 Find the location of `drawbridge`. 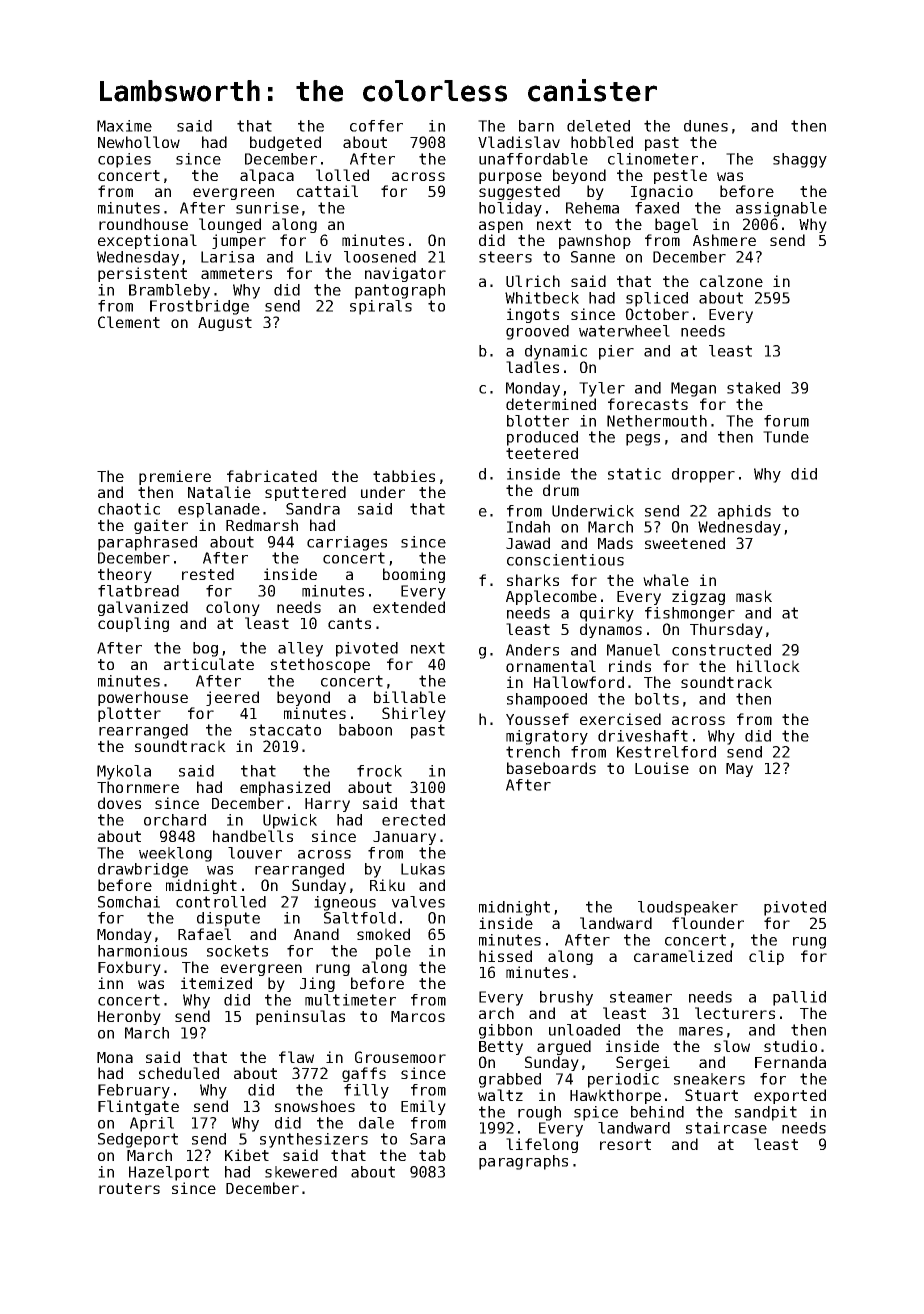

drawbridge is located at coordinates (143, 870).
